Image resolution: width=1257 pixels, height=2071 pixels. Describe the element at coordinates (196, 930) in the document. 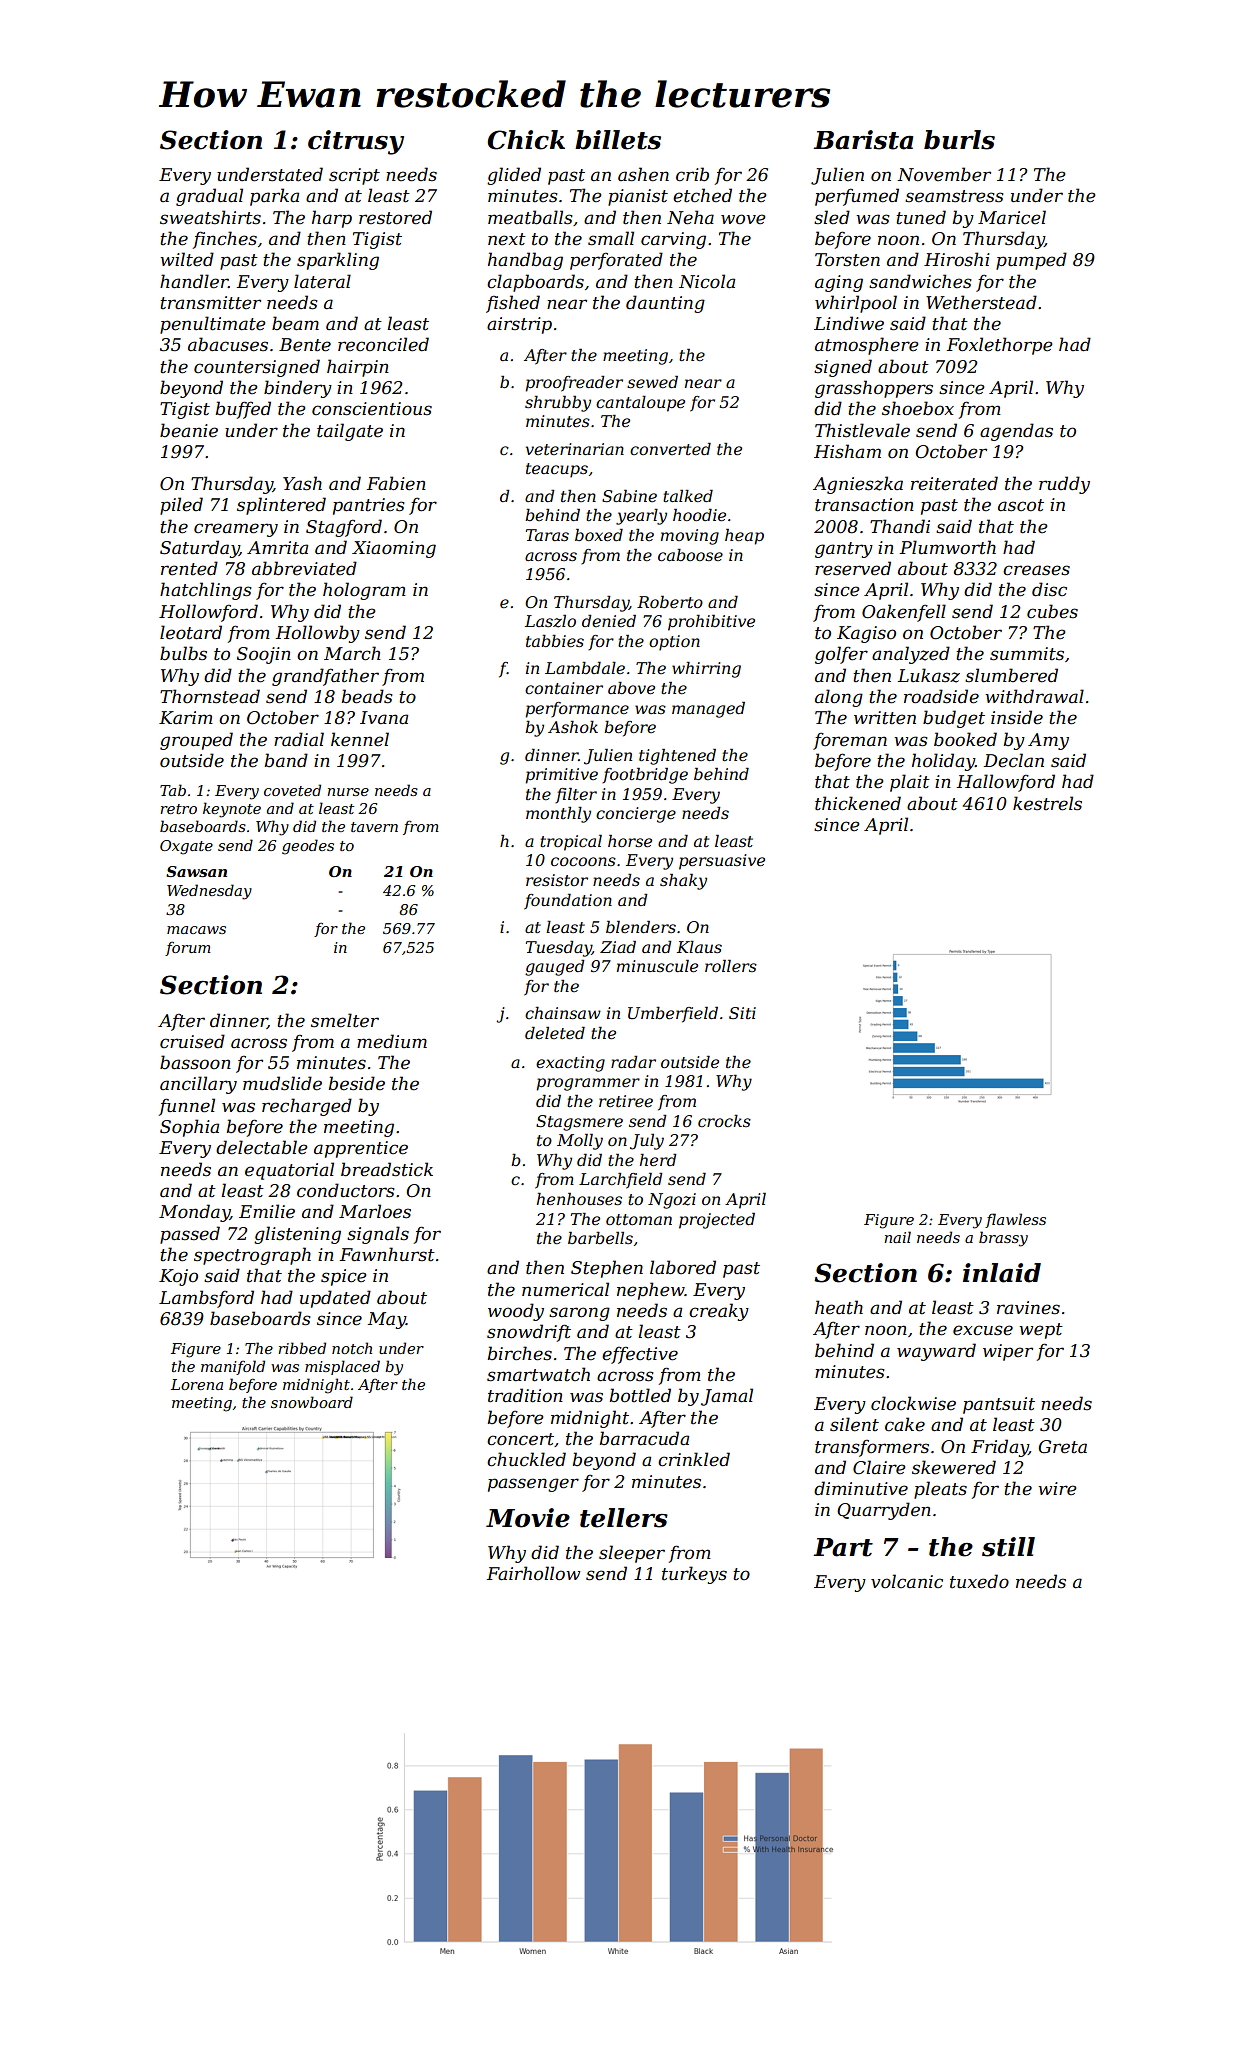

I see `macaws` at that location.
